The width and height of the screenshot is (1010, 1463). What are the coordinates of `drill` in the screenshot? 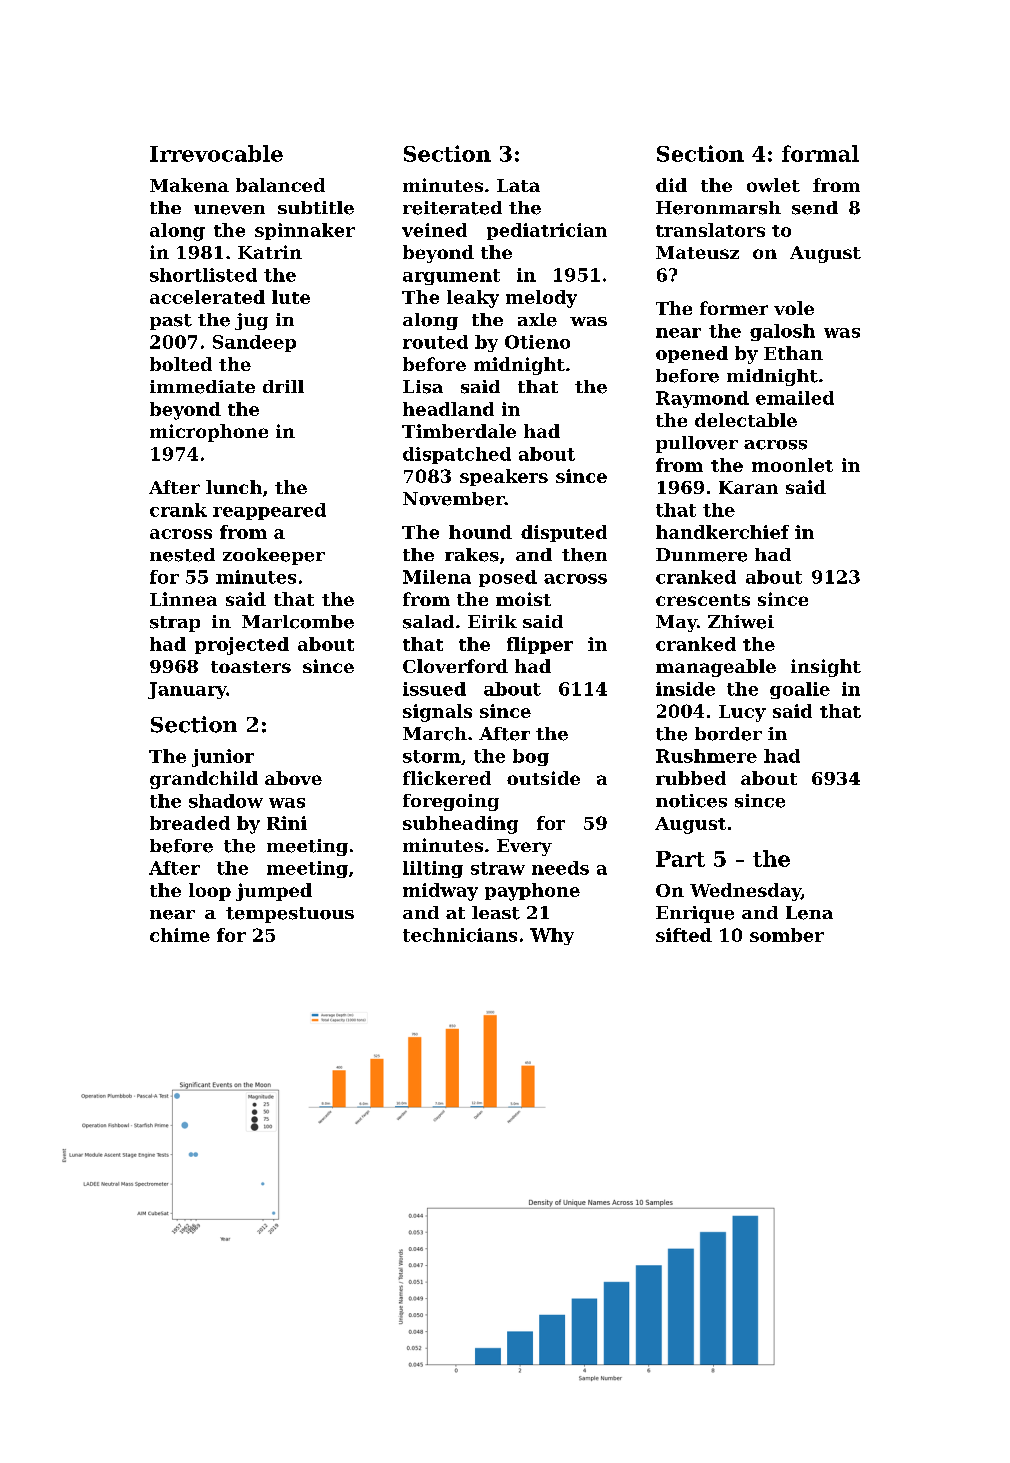 It's located at (283, 386).
